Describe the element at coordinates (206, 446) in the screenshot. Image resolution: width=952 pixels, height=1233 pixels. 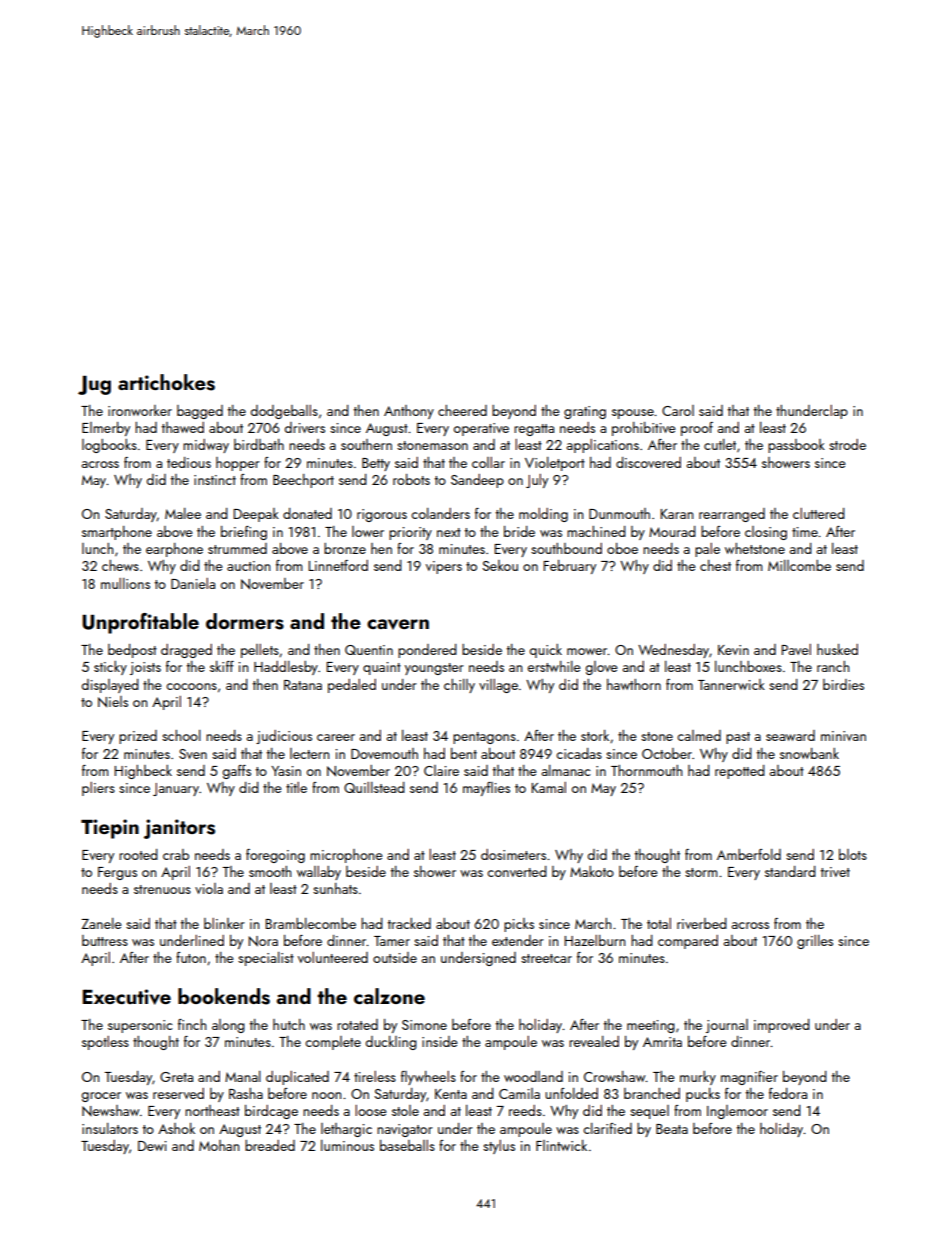
I see `midway` at that location.
